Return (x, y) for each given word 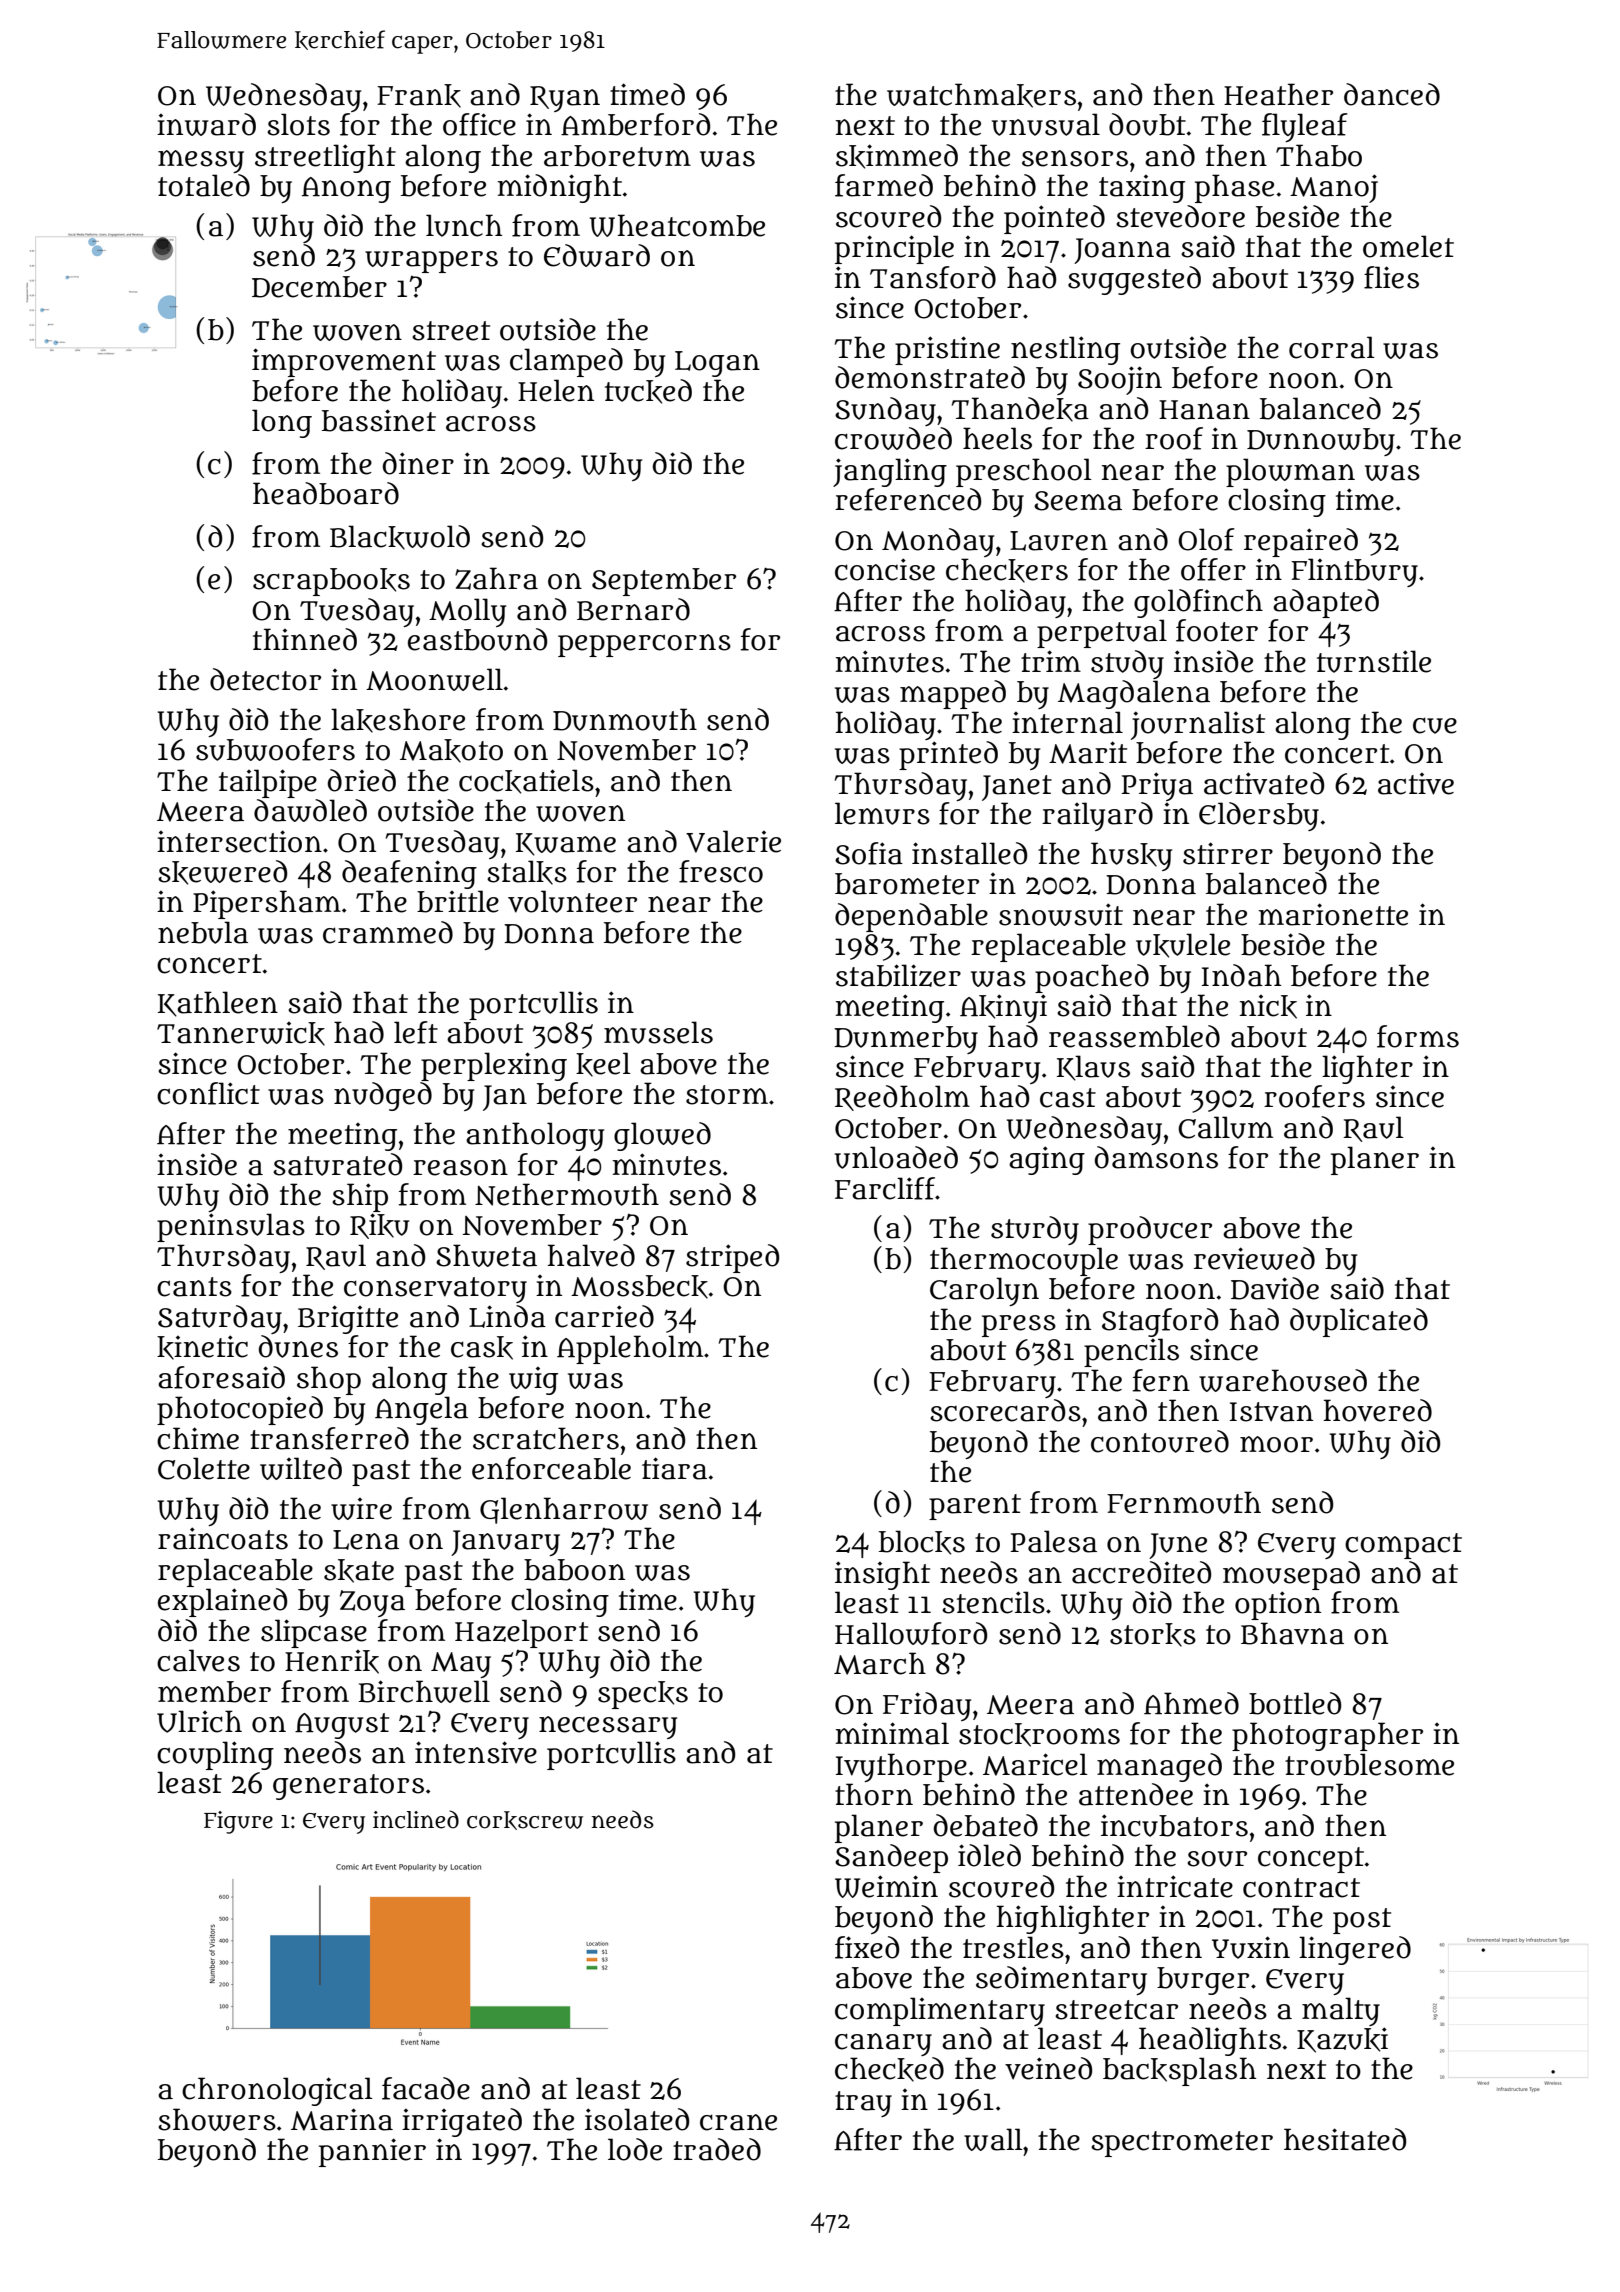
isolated (637, 2119)
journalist (1198, 725)
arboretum (617, 156)
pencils (1131, 1352)
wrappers (431, 262)
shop (329, 1380)
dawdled (310, 810)
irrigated (462, 2122)
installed (969, 853)
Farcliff (885, 1188)
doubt (1147, 124)
